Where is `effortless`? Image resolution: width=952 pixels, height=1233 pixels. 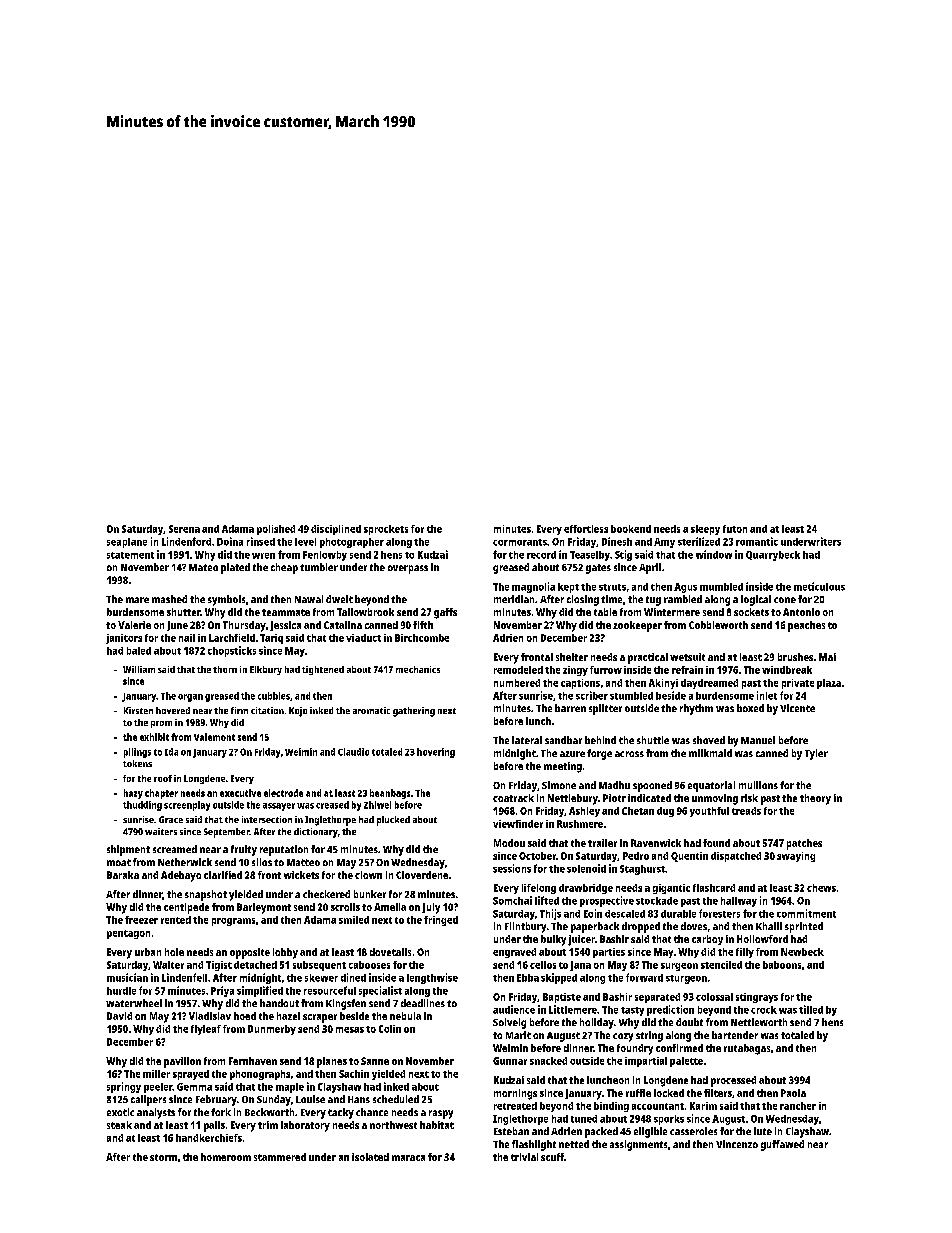 effortless is located at coordinates (586, 529).
